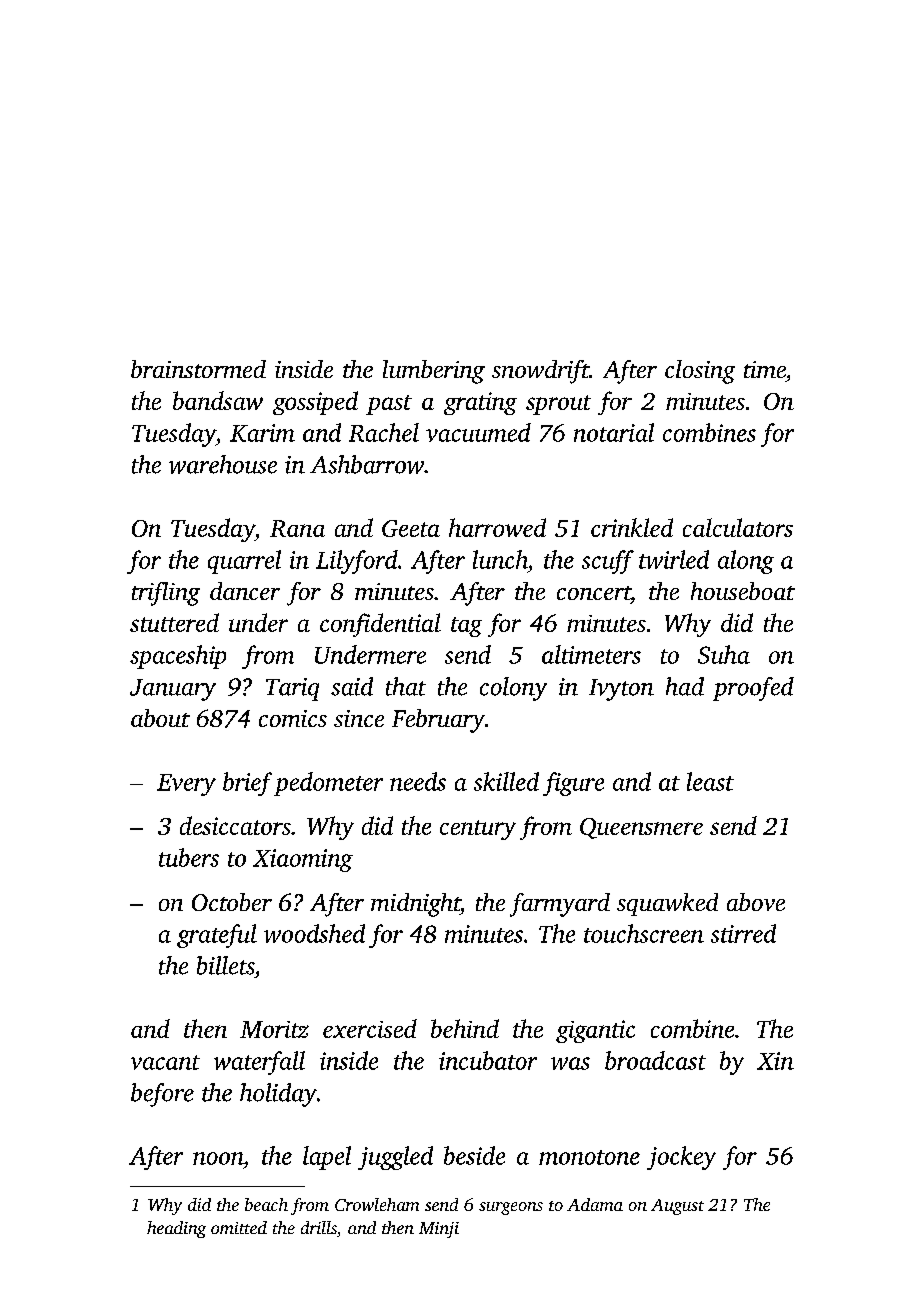 Image resolution: width=924 pixels, height=1311 pixels. I want to click on concert, so click(594, 593).
